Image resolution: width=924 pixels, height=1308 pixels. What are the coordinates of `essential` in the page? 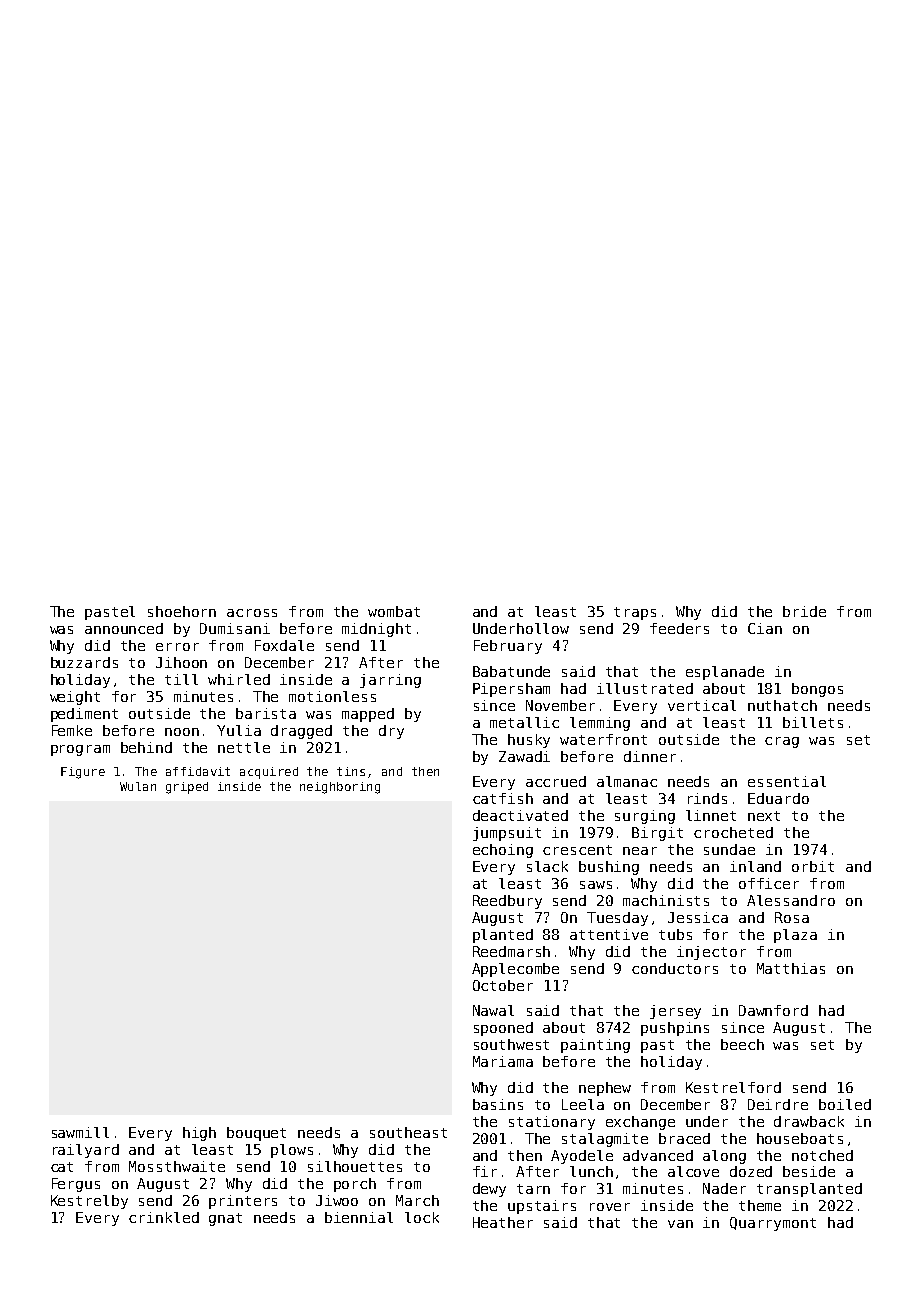 It's located at (787, 781).
